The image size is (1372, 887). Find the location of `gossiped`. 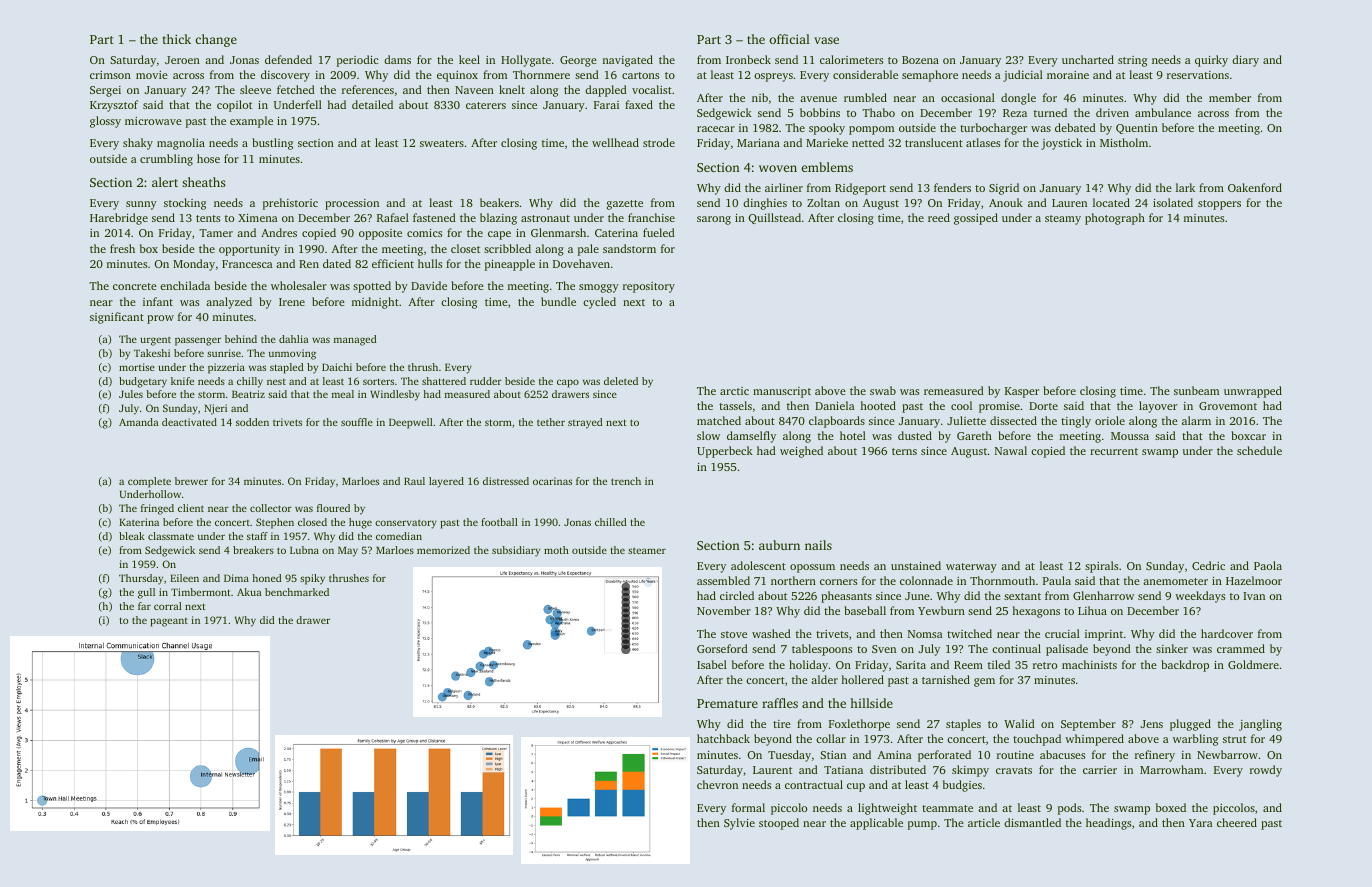

gossiped is located at coordinates (976, 219).
